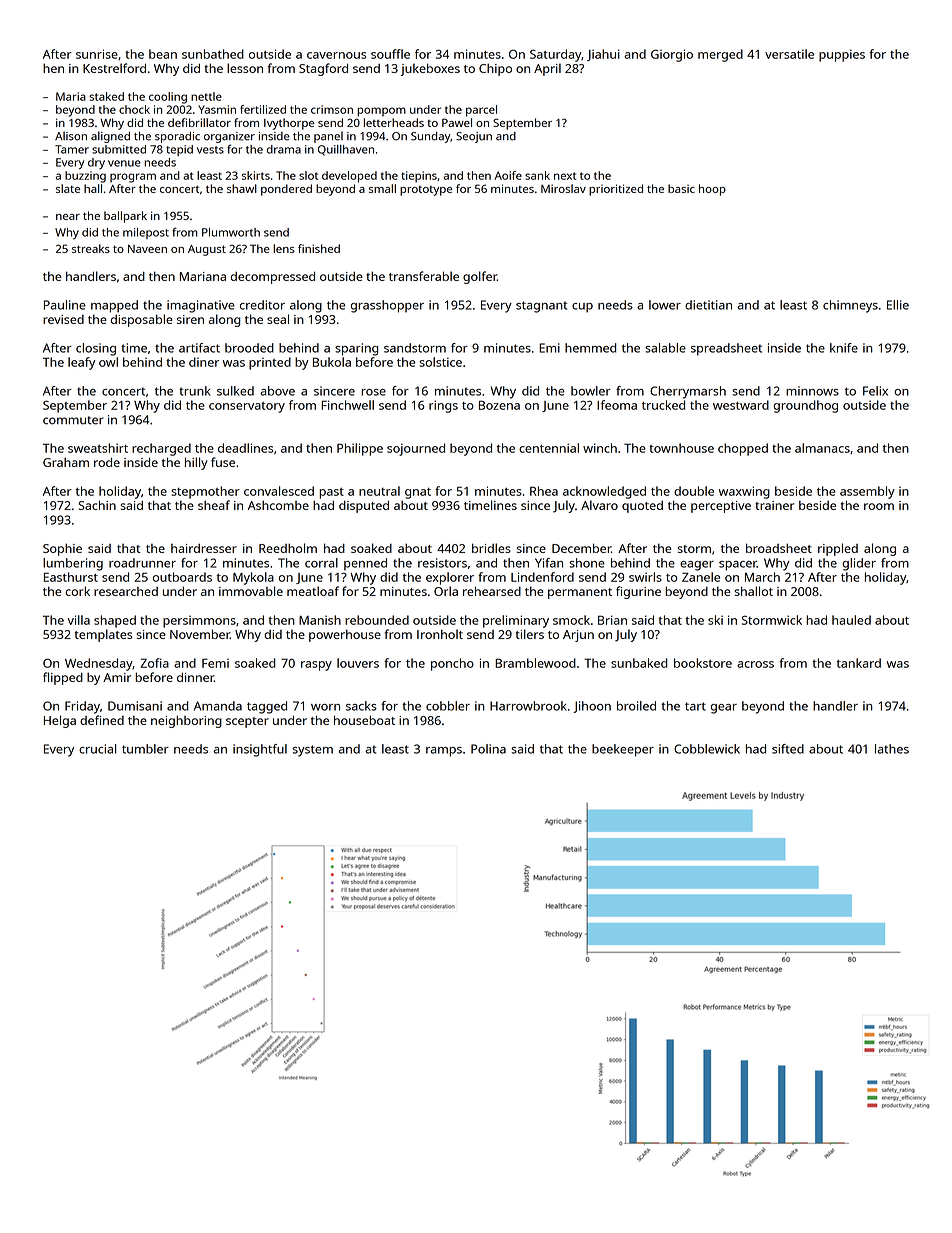 The width and height of the screenshot is (952, 1233). Describe the element at coordinates (387, 306) in the screenshot. I see `grasshopper` at that location.
